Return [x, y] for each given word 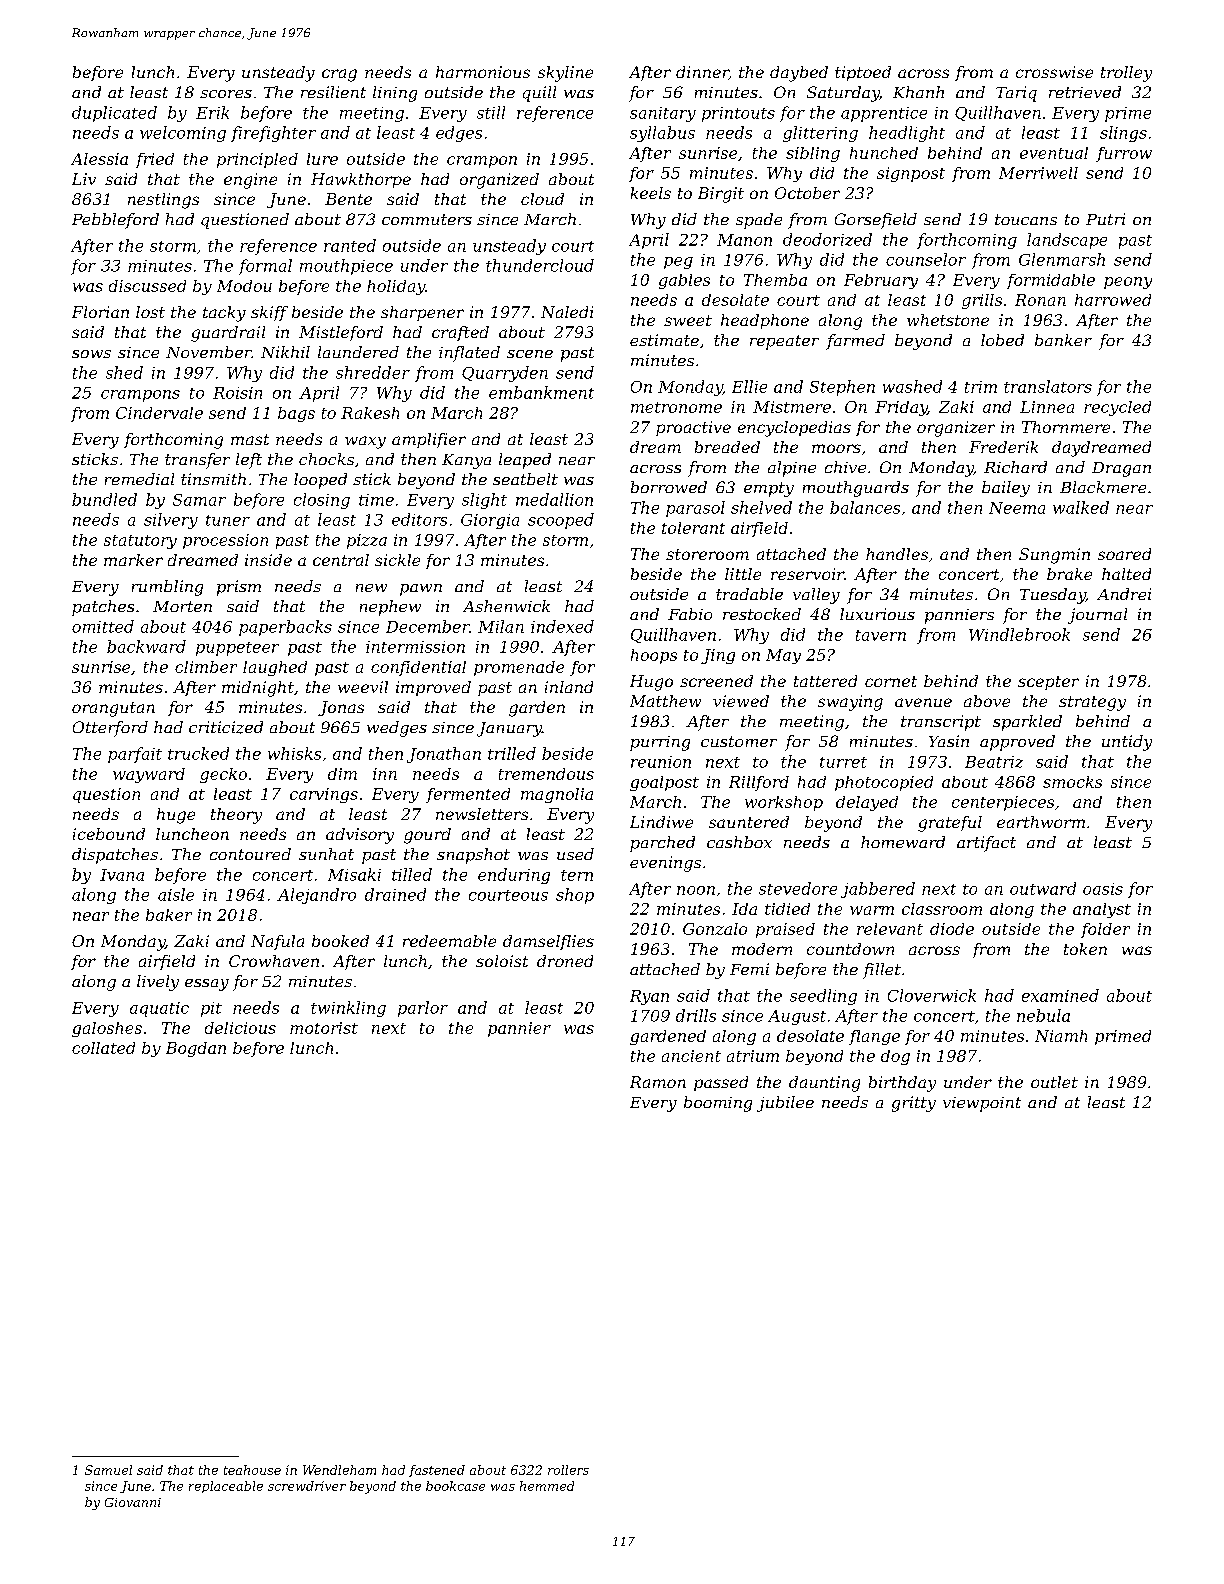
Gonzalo [715, 929]
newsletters [482, 814]
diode [952, 929]
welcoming [183, 134]
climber [206, 667]
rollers [568, 1470]
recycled [1117, 408]
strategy [1092, 703]
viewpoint [982, 1104]
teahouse [252, 1470]
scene [530, 354]
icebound [109, 834]
